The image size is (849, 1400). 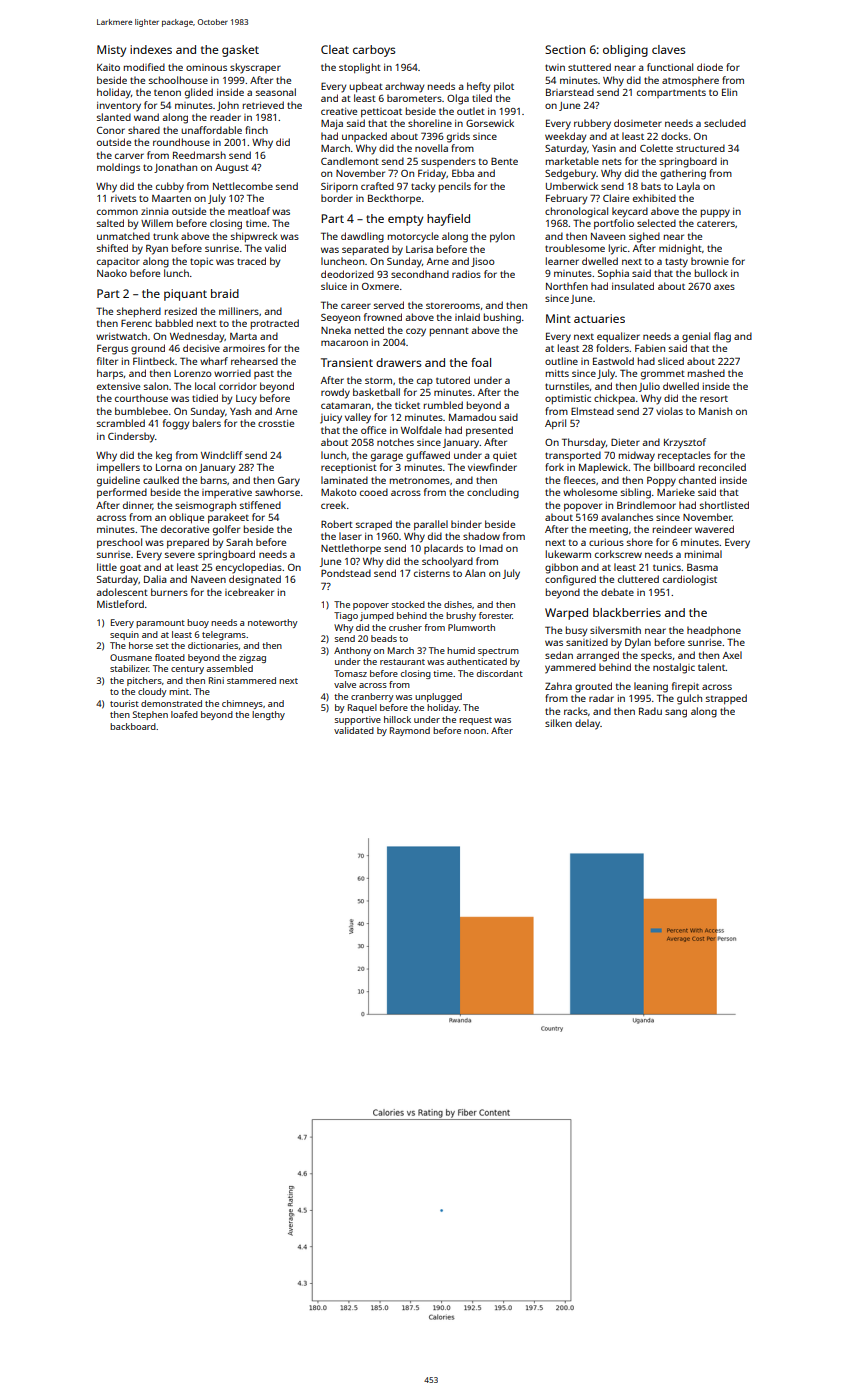 What do you see at coordinates (122, 493) in the page?
I see `performed` at bounding box center [122, 493].
